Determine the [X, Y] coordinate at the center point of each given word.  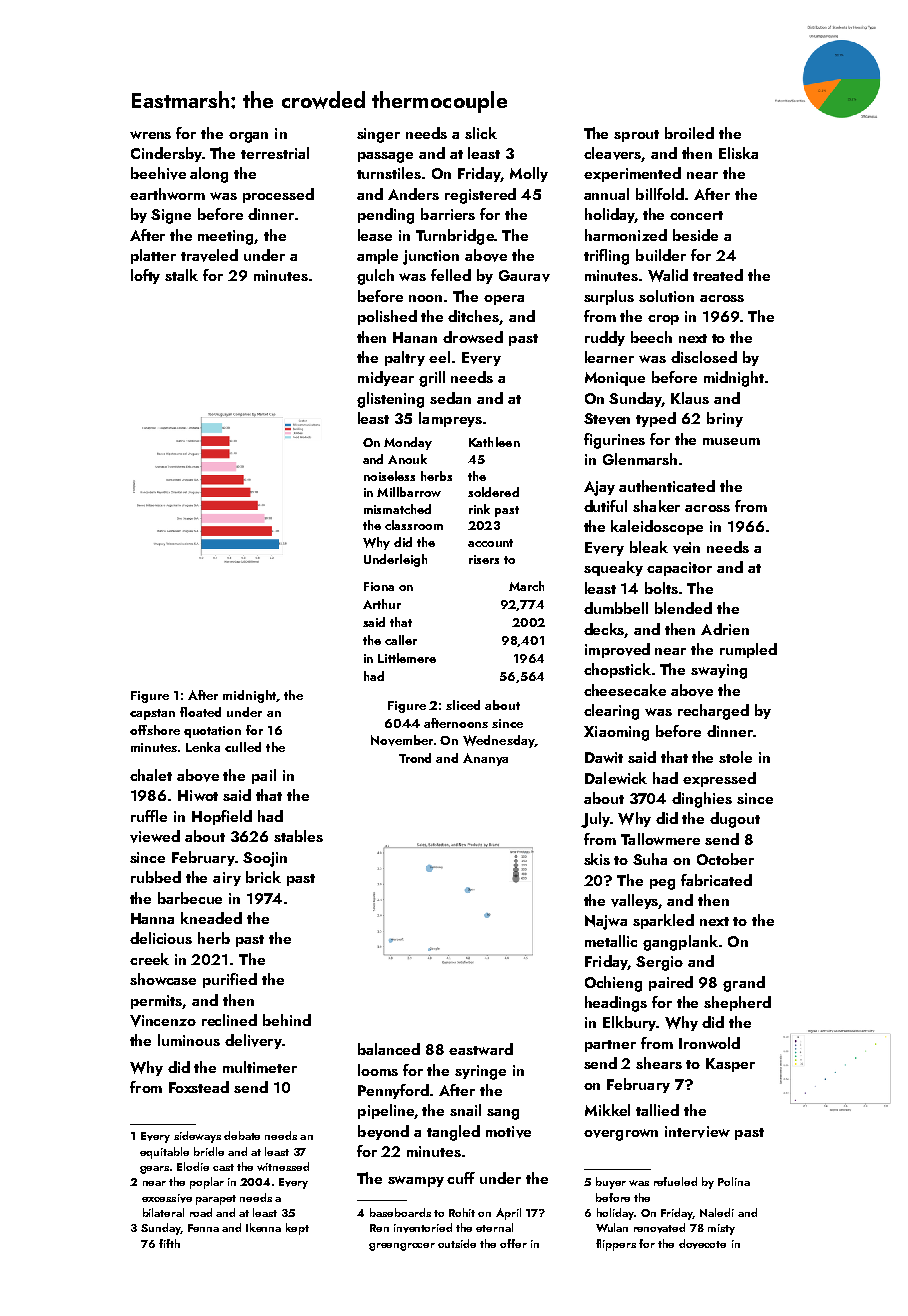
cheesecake [625, 690]
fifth [169, 1243]
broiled [689, 133]
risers [484, 559]
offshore [155, 730]
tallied [657, 1110]
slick [481, 133]
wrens [150, 135]
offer [513, 1243]
